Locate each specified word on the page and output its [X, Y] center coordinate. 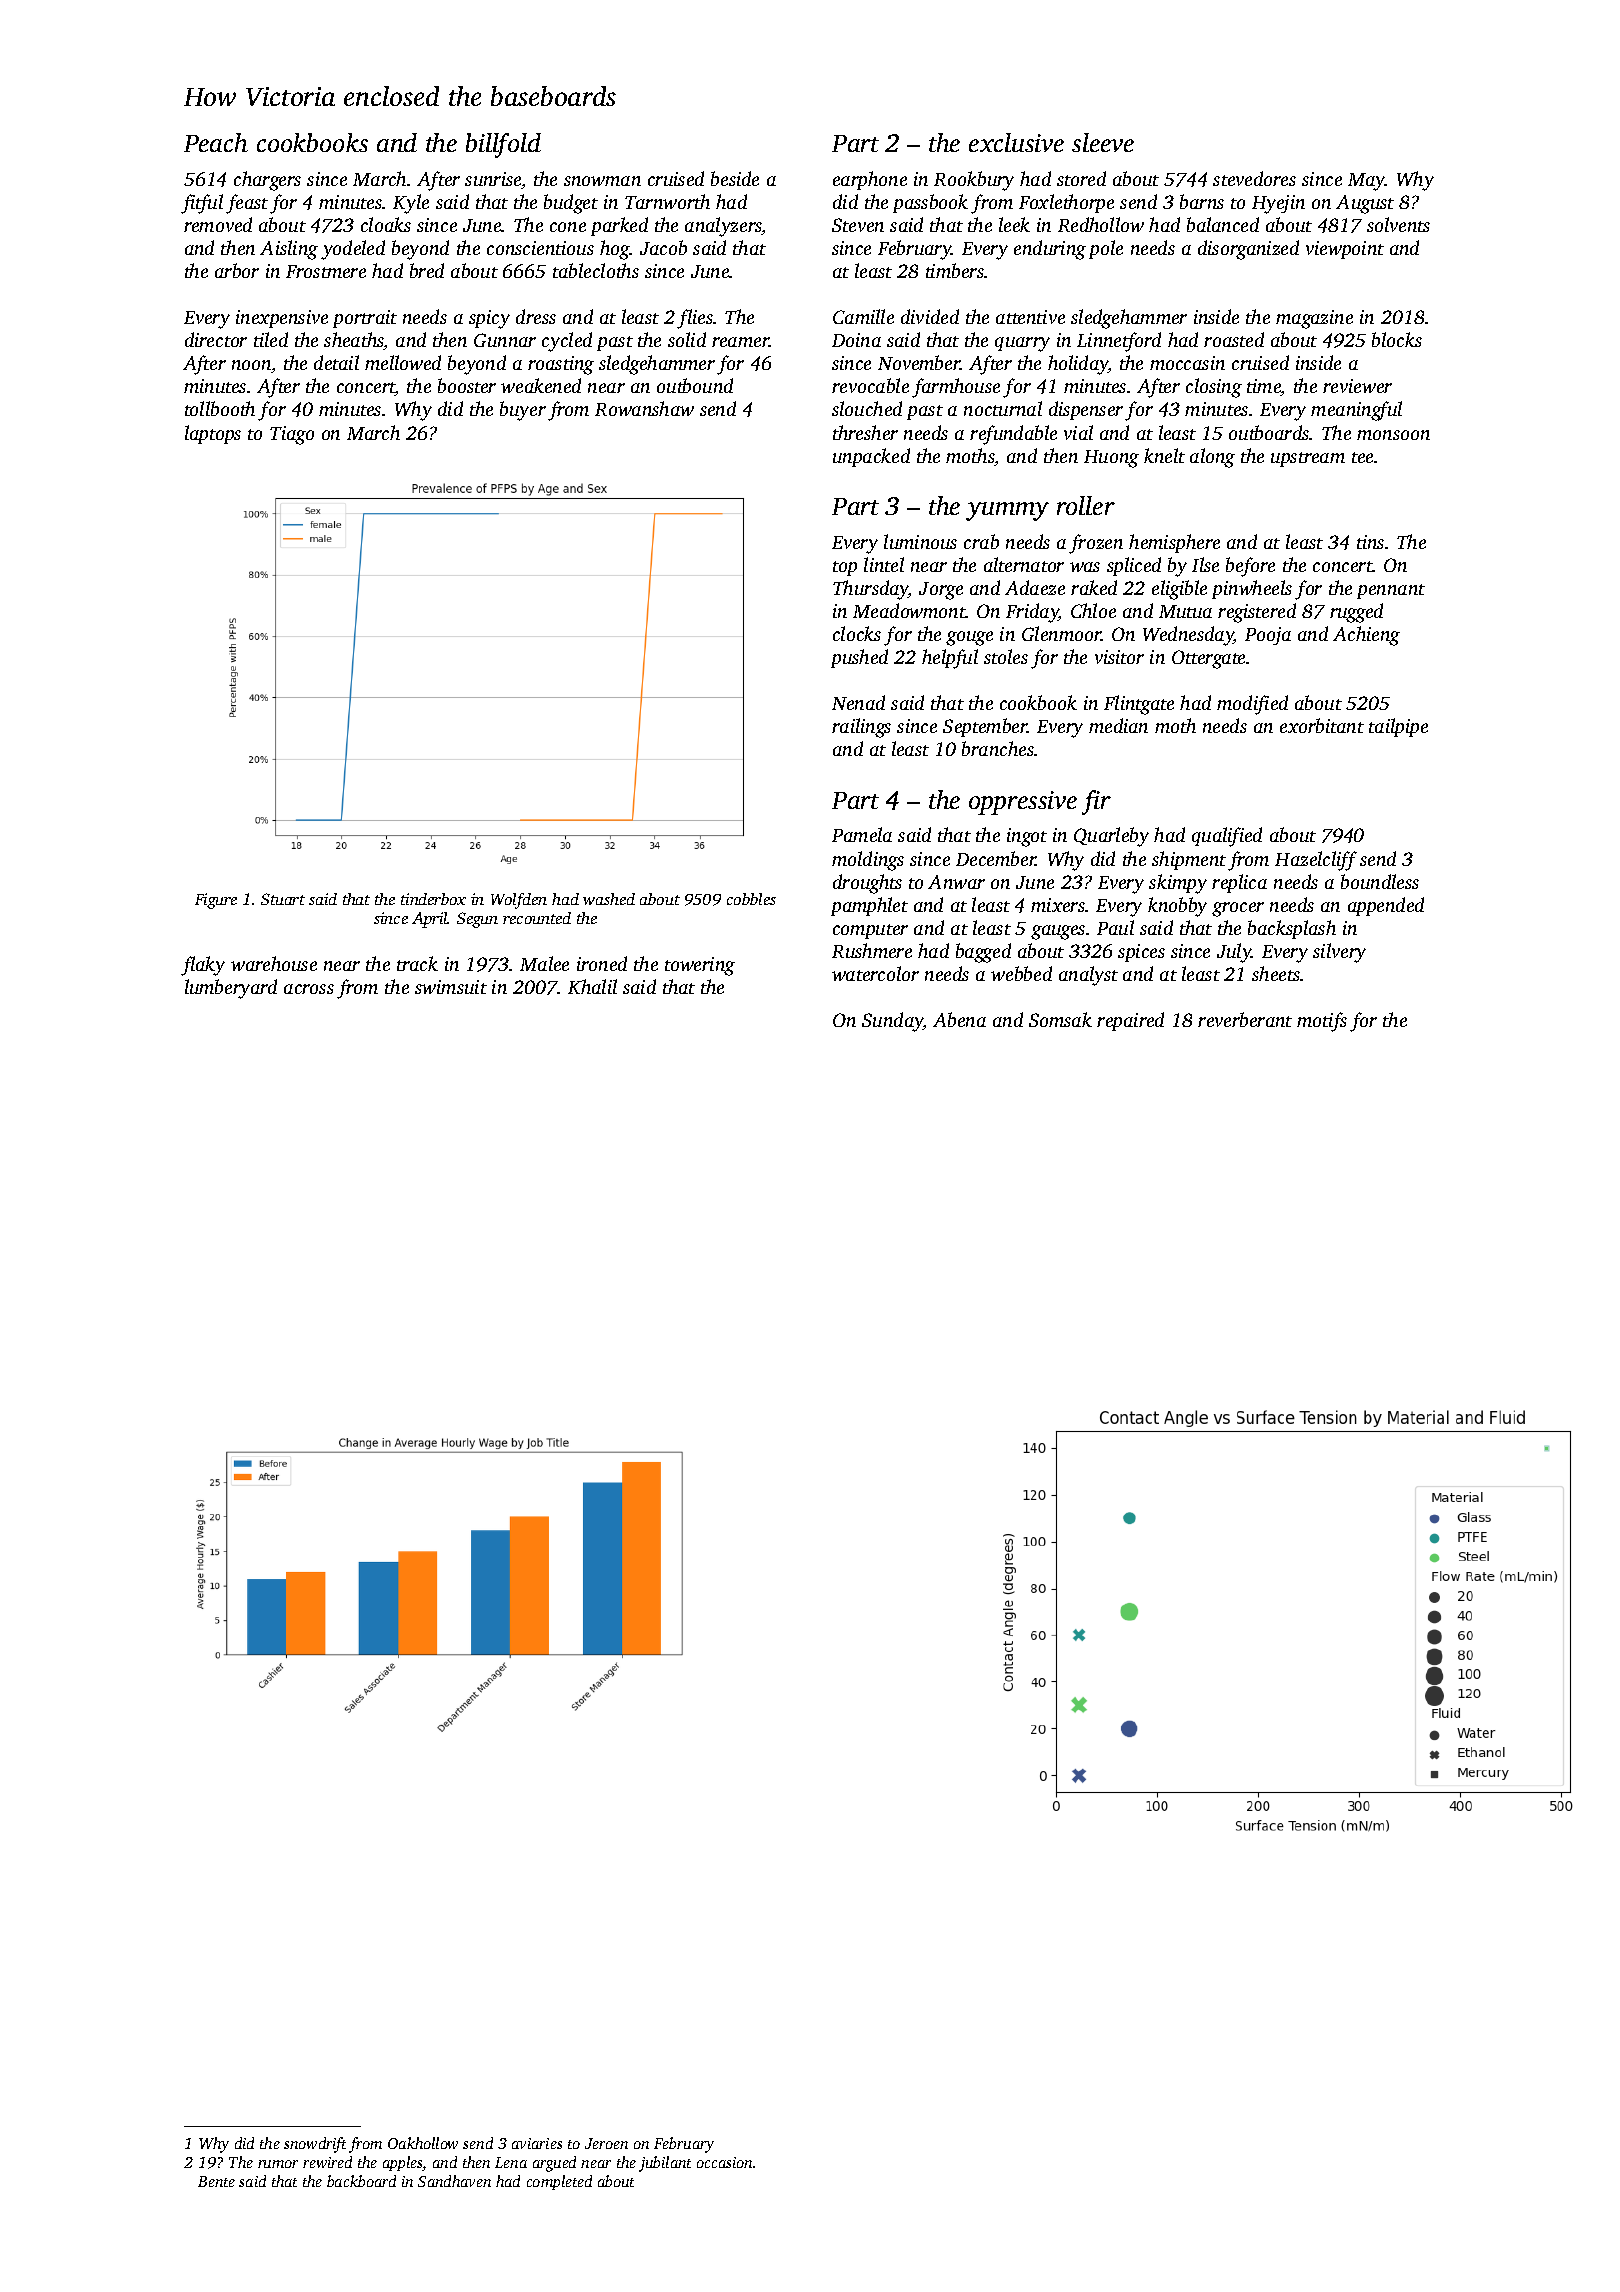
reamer [740, 342]
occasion [724, 2162]
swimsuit [451, 987]
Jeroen [606, 2143]
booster [467, 385]
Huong [1111, 459]
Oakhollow [423, 2143]
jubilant [665, 2164]
